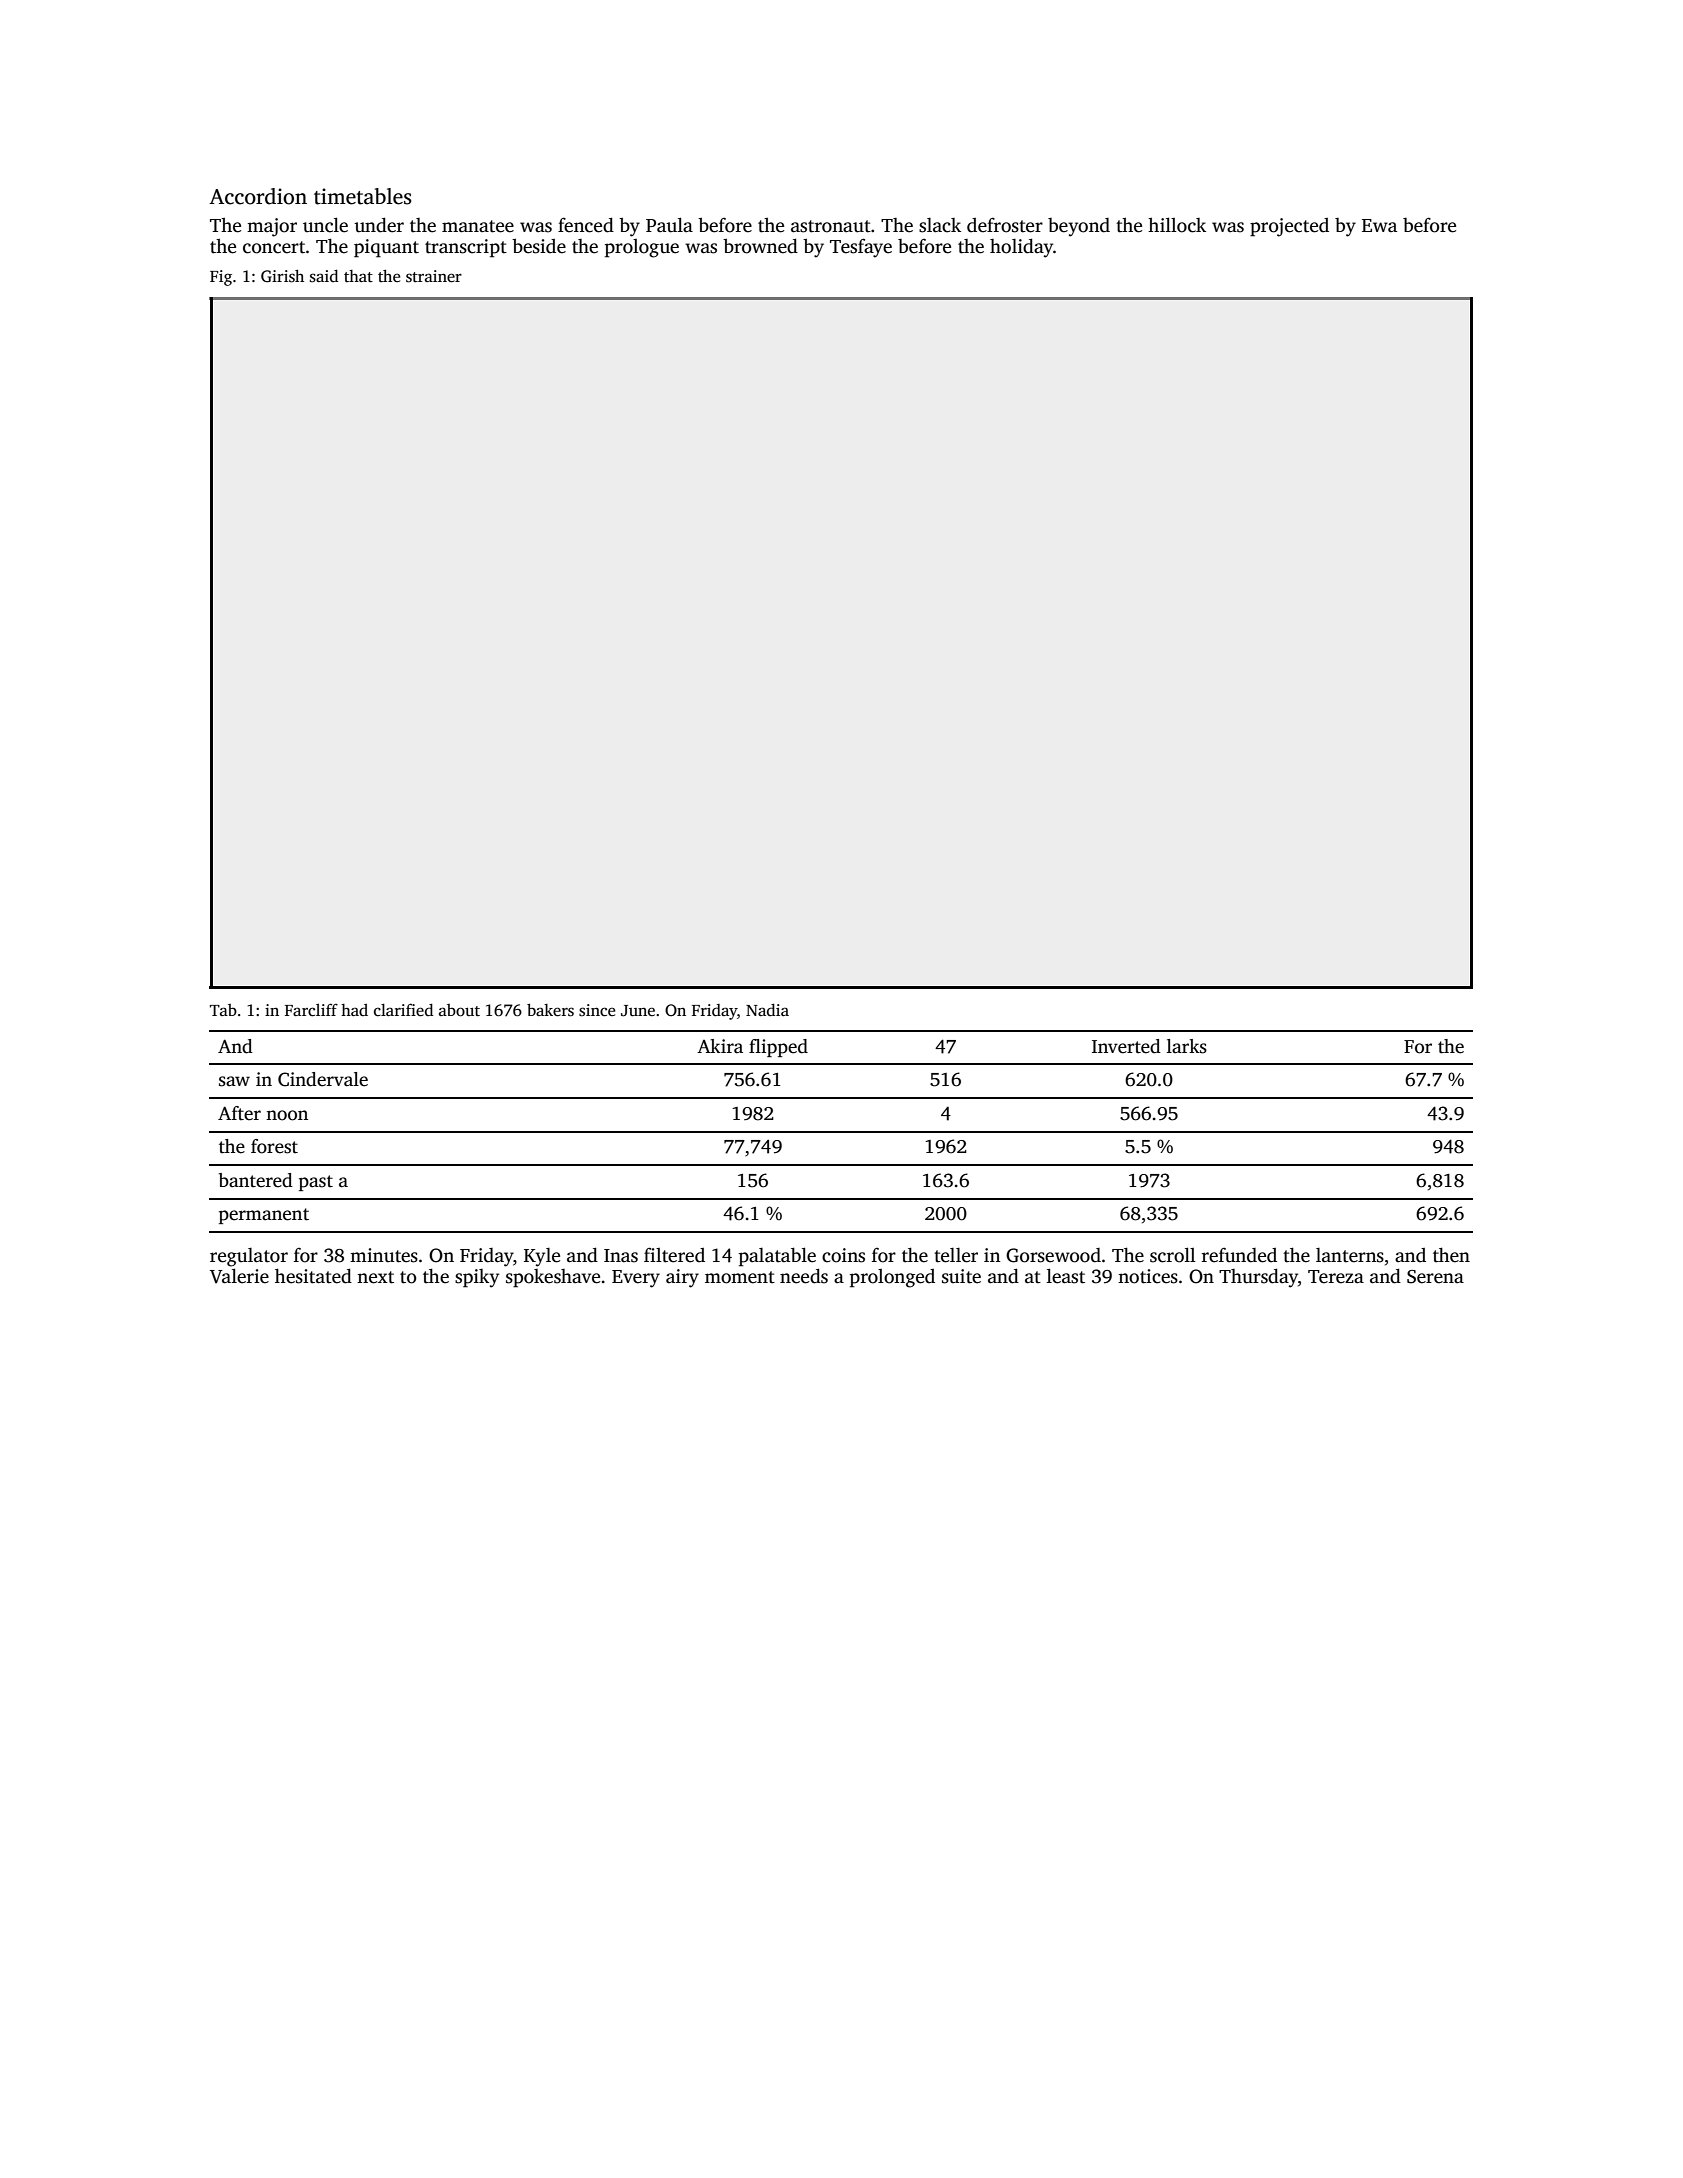 This screenshot has height=2178, width=1683. I want to click on flipped, so click(778, 1048).
